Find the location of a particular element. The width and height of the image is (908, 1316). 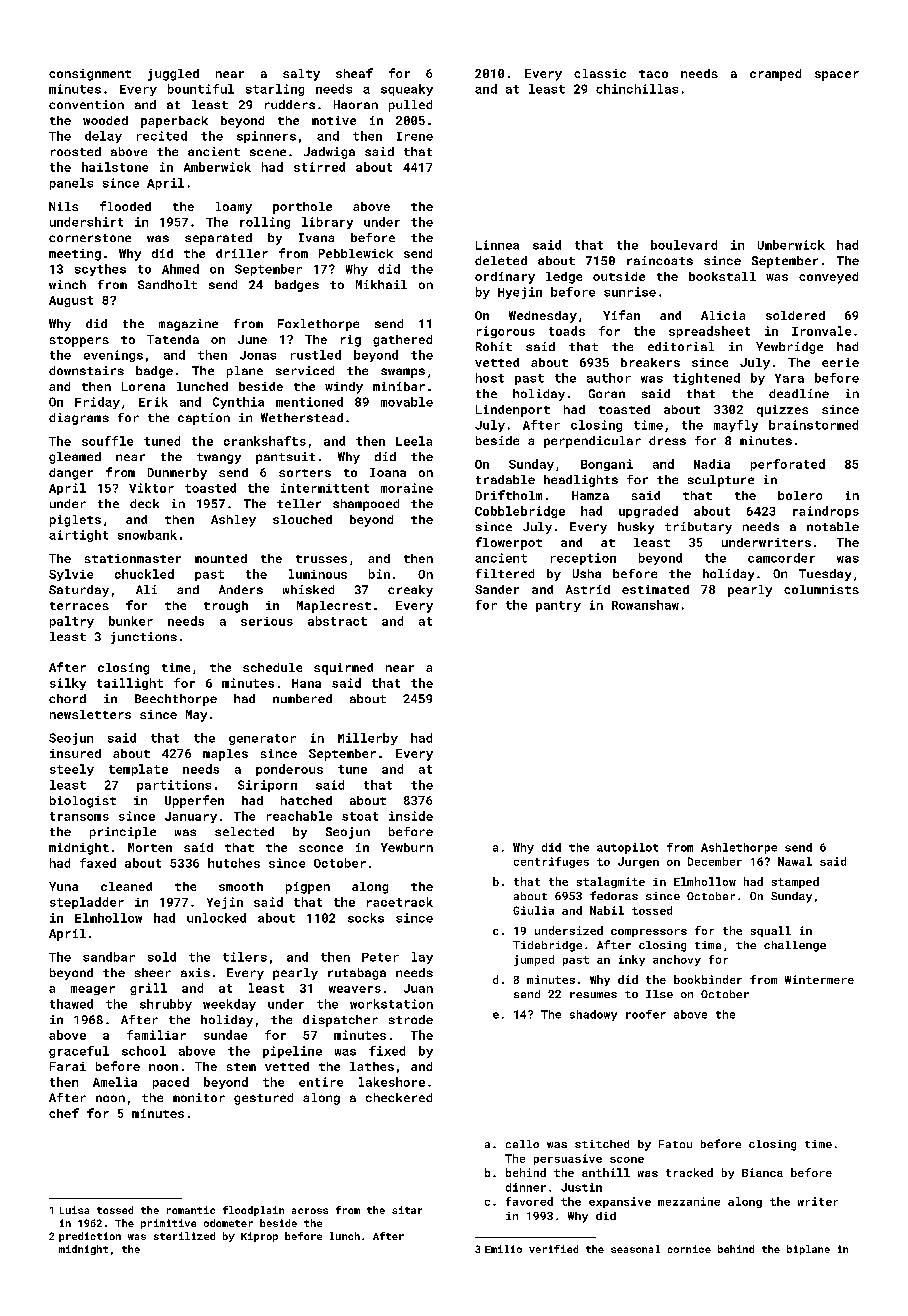

bunker is located at coordinates (131, 621).
